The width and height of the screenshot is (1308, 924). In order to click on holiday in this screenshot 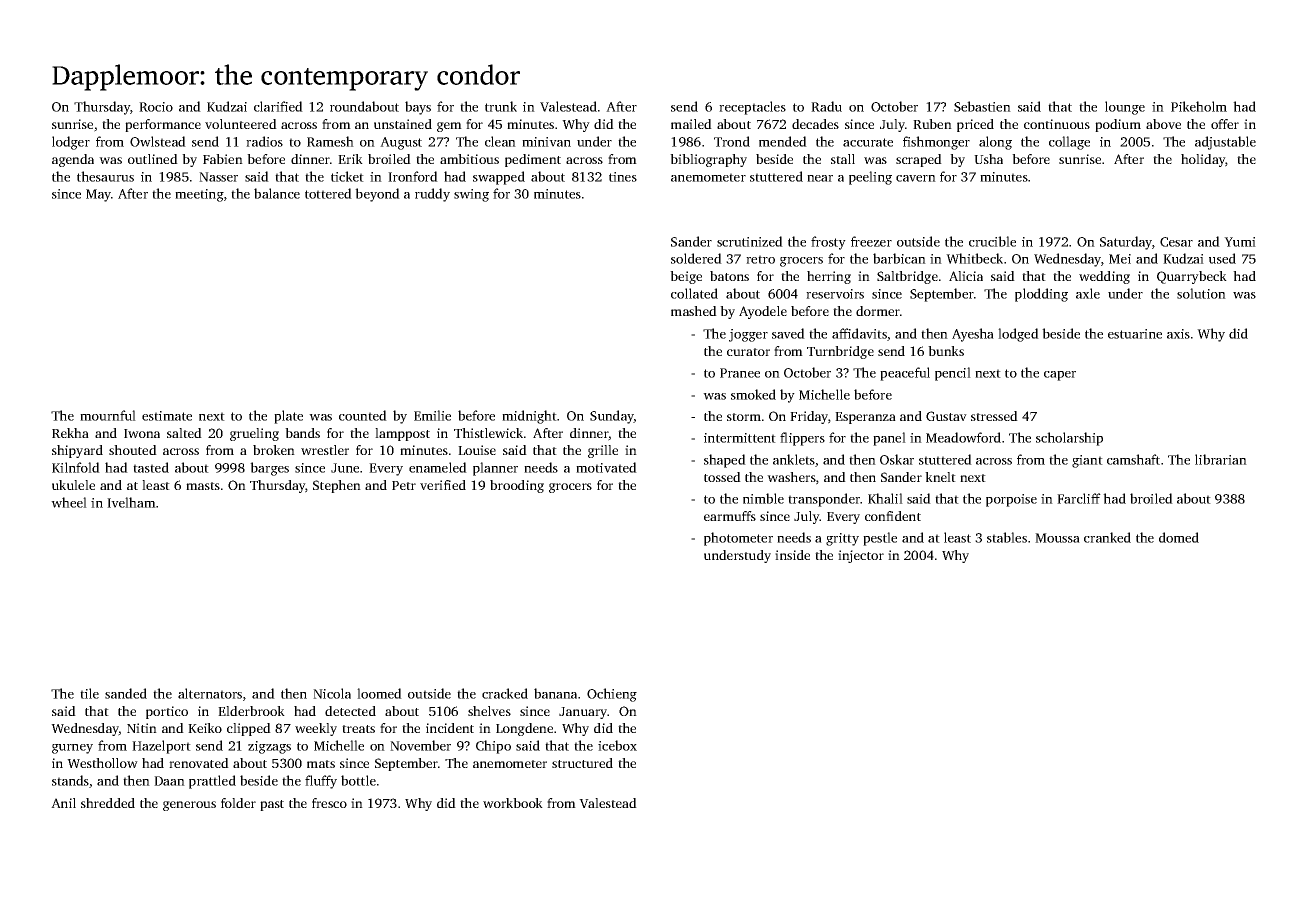, I will do `click(1203, 160)`.
